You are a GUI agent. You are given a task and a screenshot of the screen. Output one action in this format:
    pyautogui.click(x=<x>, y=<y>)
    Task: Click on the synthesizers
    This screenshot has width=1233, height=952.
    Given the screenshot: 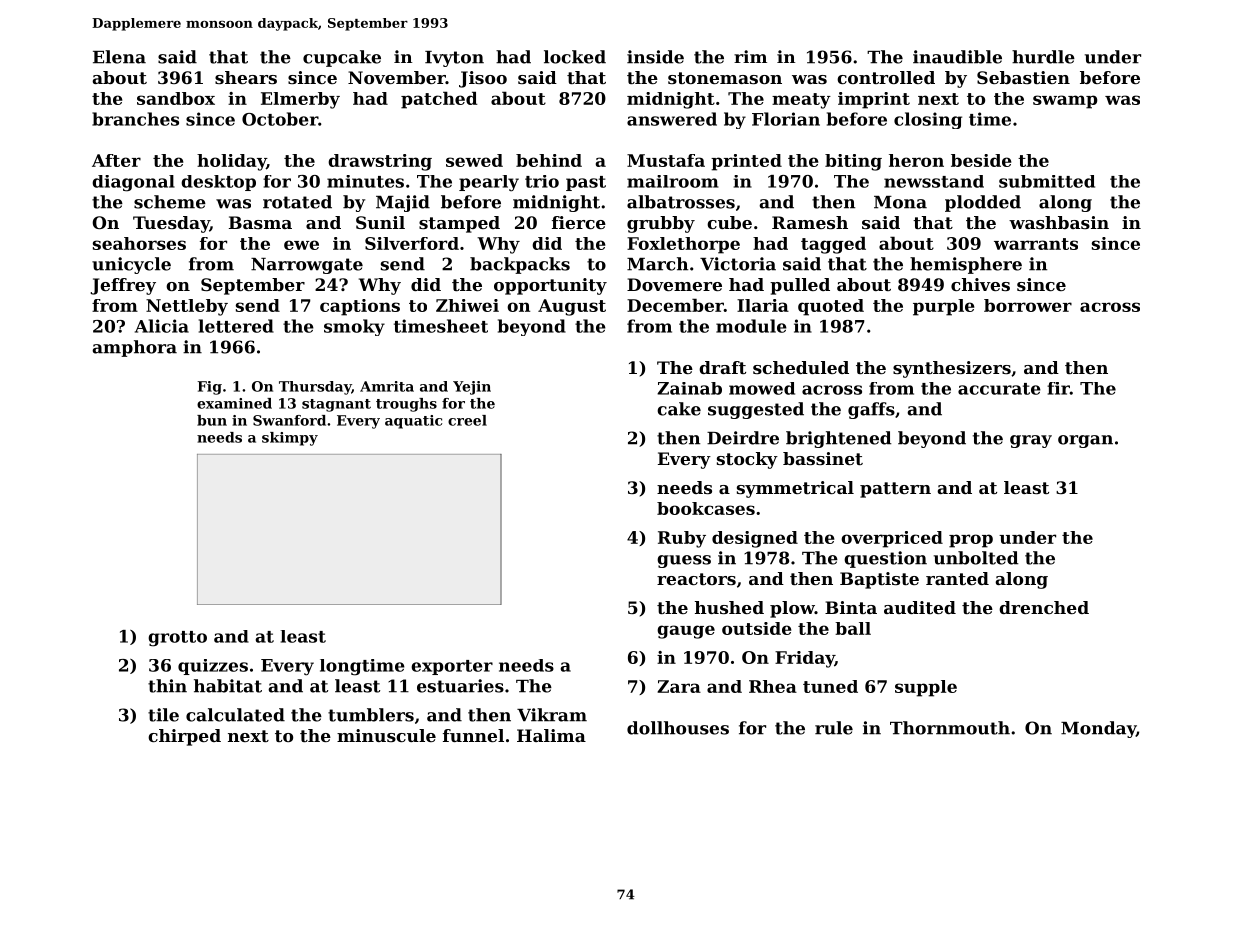 What is the action you would take?
    pyautogui.click(x=952, y=369)
